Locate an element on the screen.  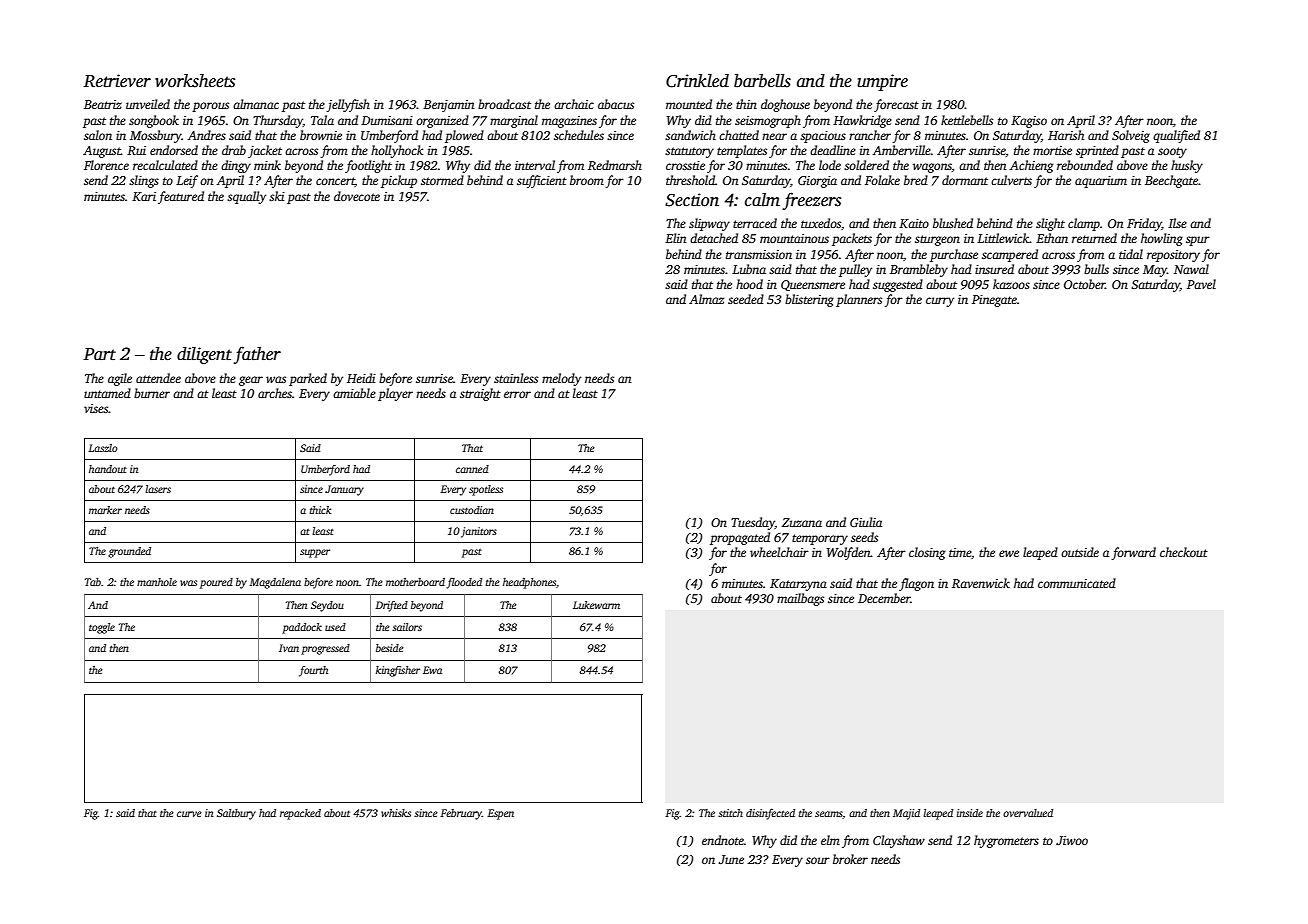
Zuzana is located at coordinates (802, 522).
